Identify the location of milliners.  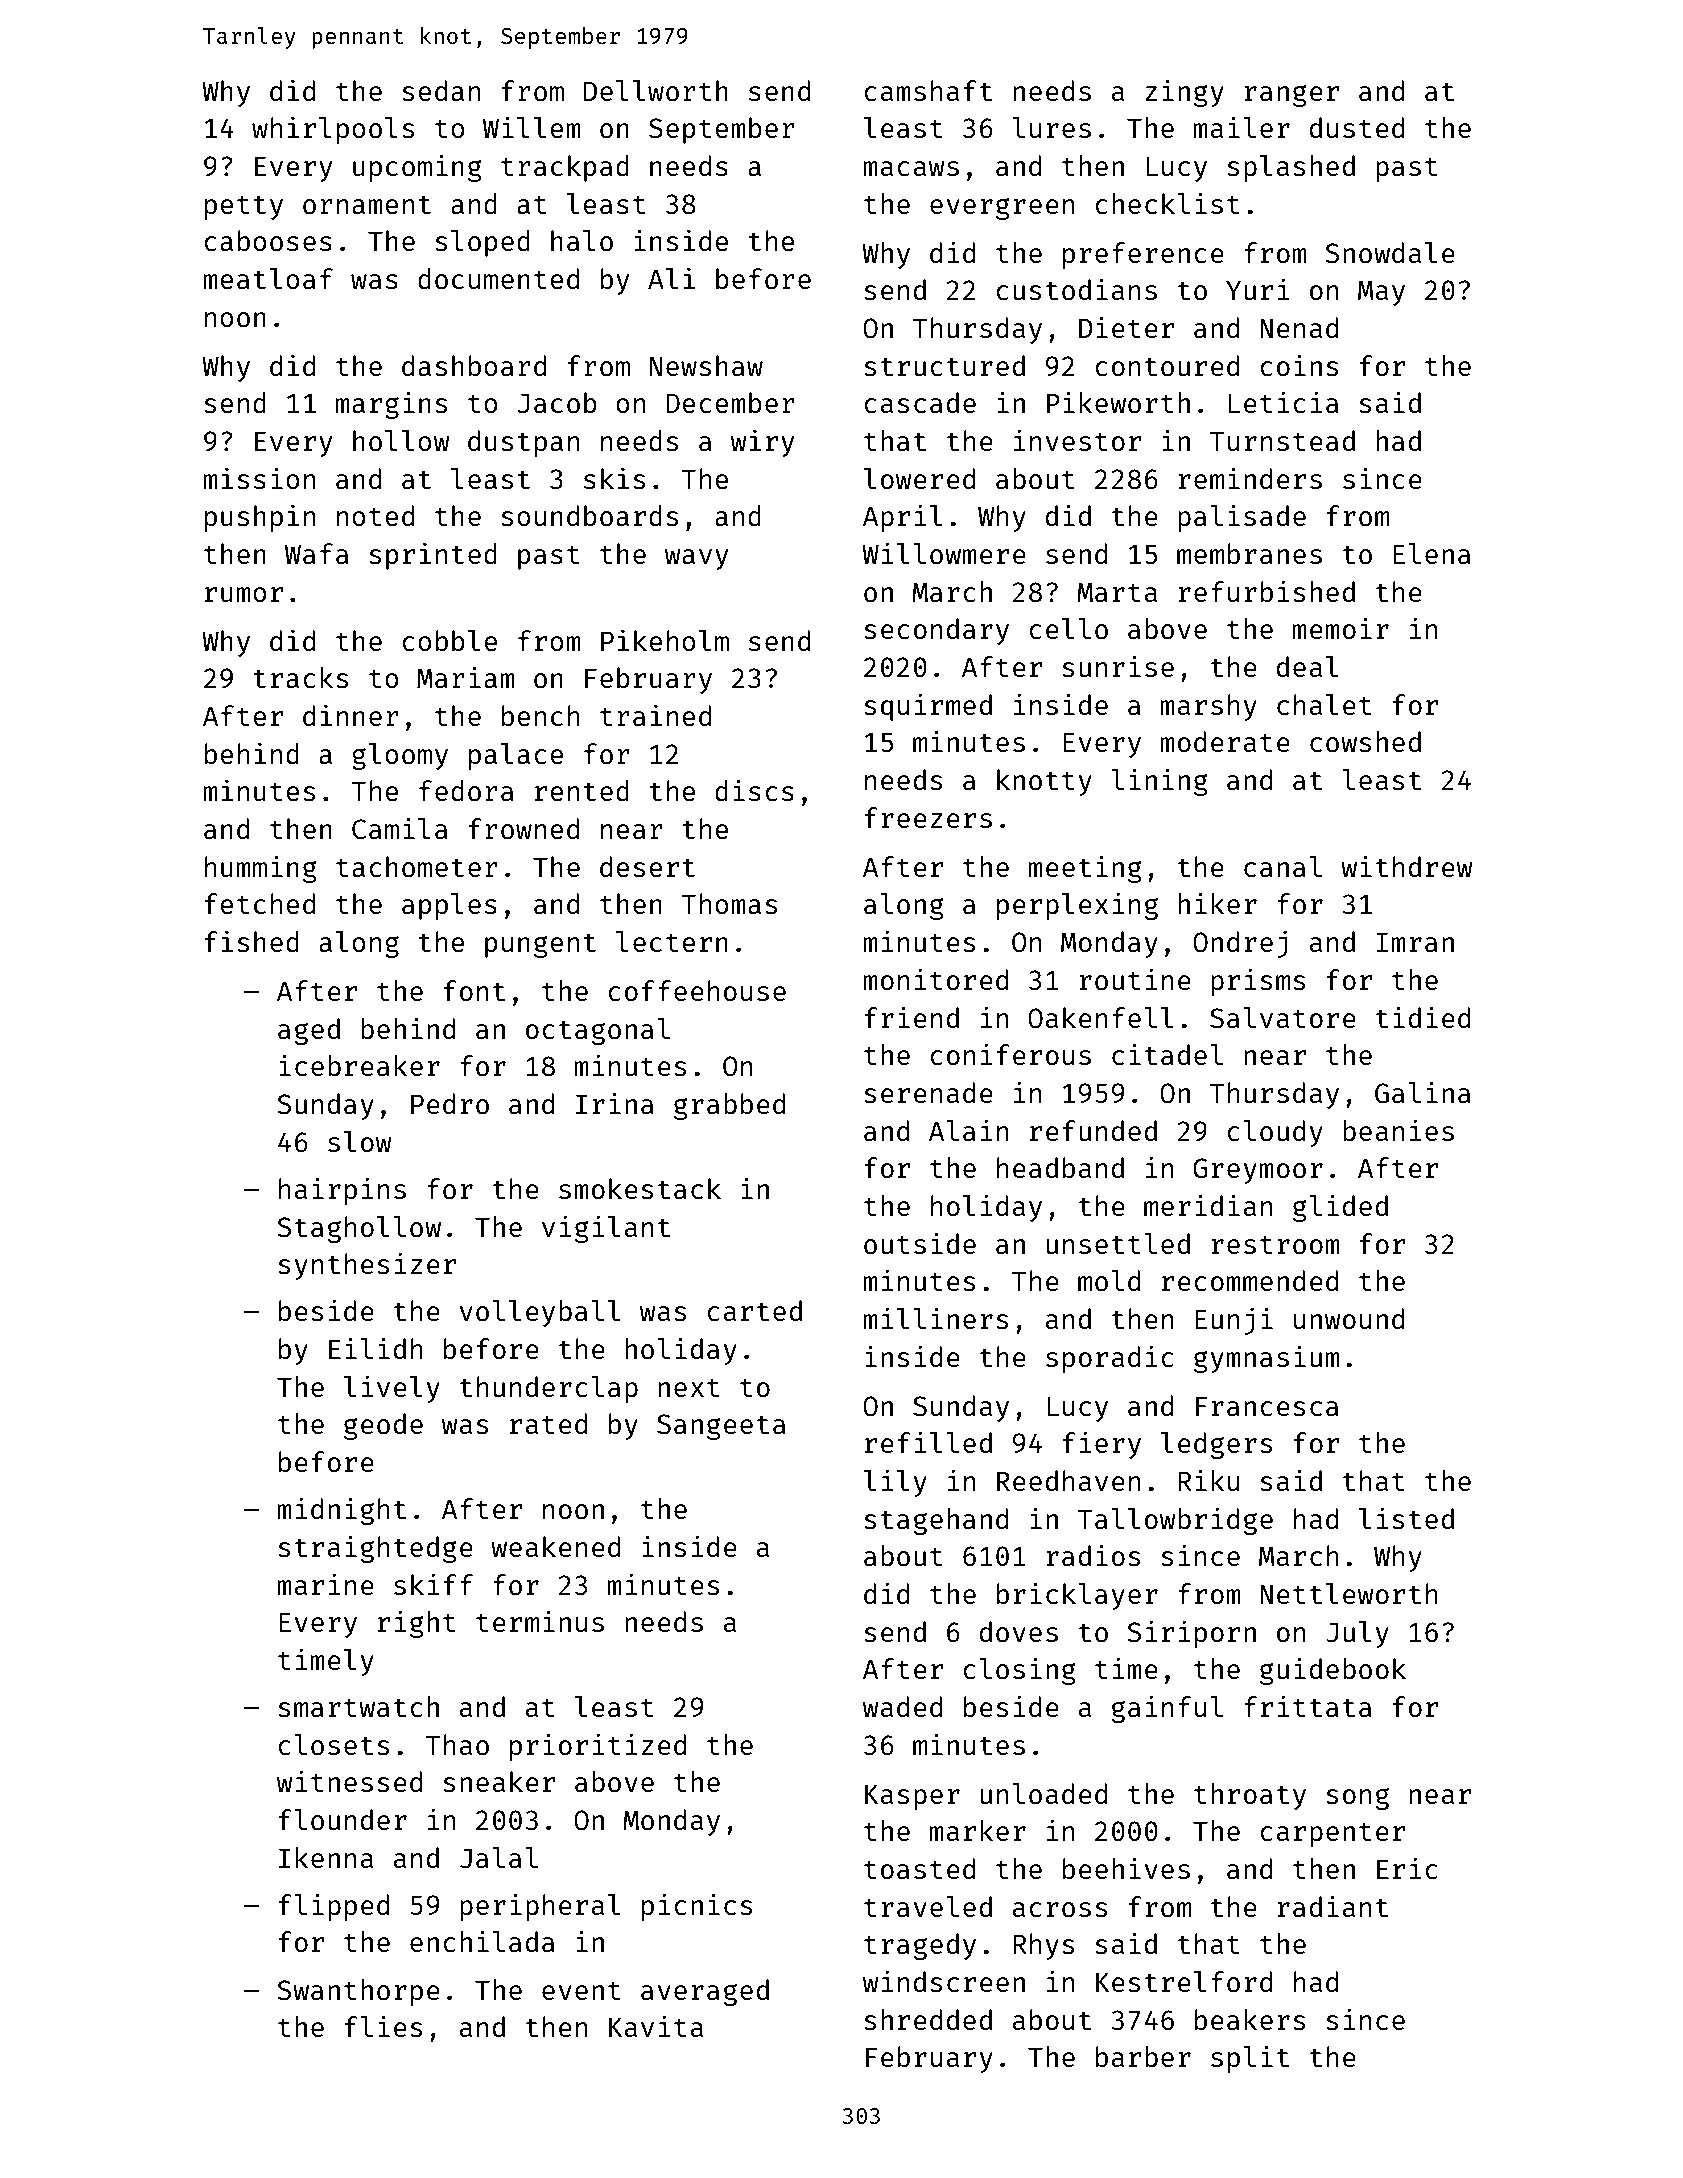
(935, 1318).
